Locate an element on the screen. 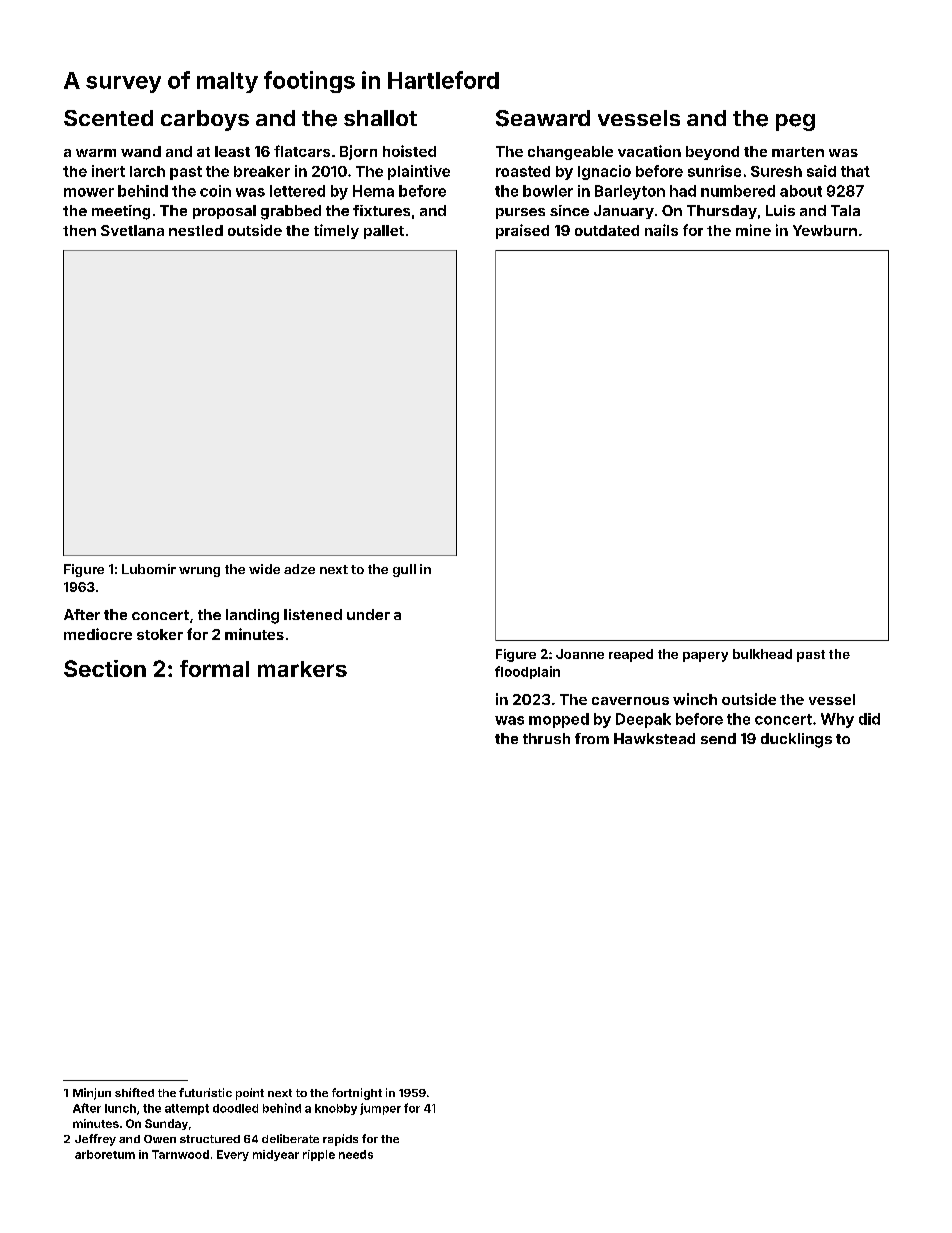 Image resolution: width=952 pixels, height=1233 pixels. gull is located at coordinates (404, 570).
